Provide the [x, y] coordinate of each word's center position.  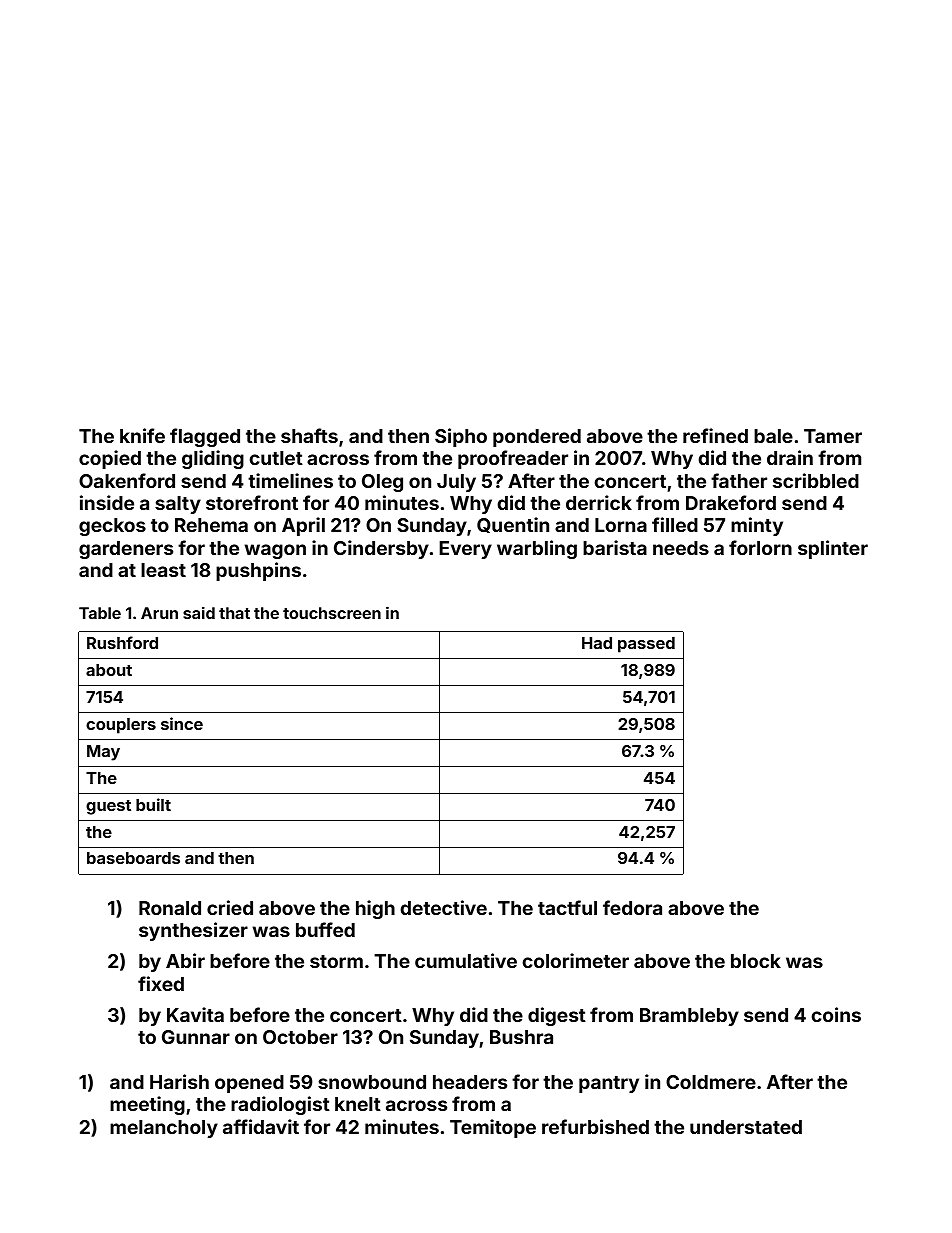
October [300, 1037]
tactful [567, 907]
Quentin [513, 525]
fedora [632, 907]
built [153, 804]
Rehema [211, 525]
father [739, 480]
